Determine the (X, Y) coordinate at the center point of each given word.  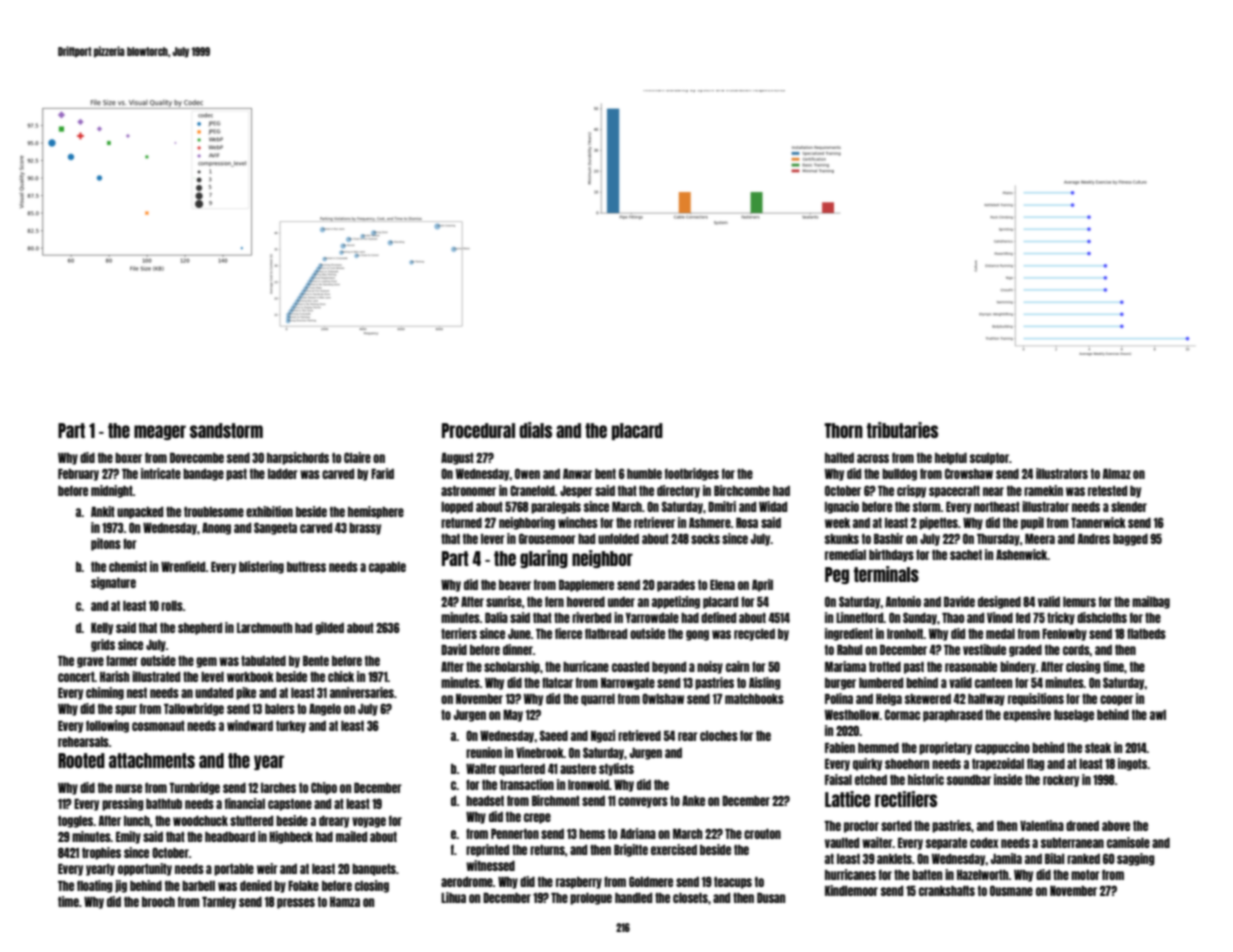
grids (103, 645)
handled (633, 898)
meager (160, 432)
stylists (616, 769)
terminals (886, 574)
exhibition (269, 511)
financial (245, 803)
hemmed (878, 748)
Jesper (576, 492)
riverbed (591, 617)
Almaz (1117, 474)
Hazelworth (983, 875)
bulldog (899, 475)
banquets (374, 870)
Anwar (577, 474)
